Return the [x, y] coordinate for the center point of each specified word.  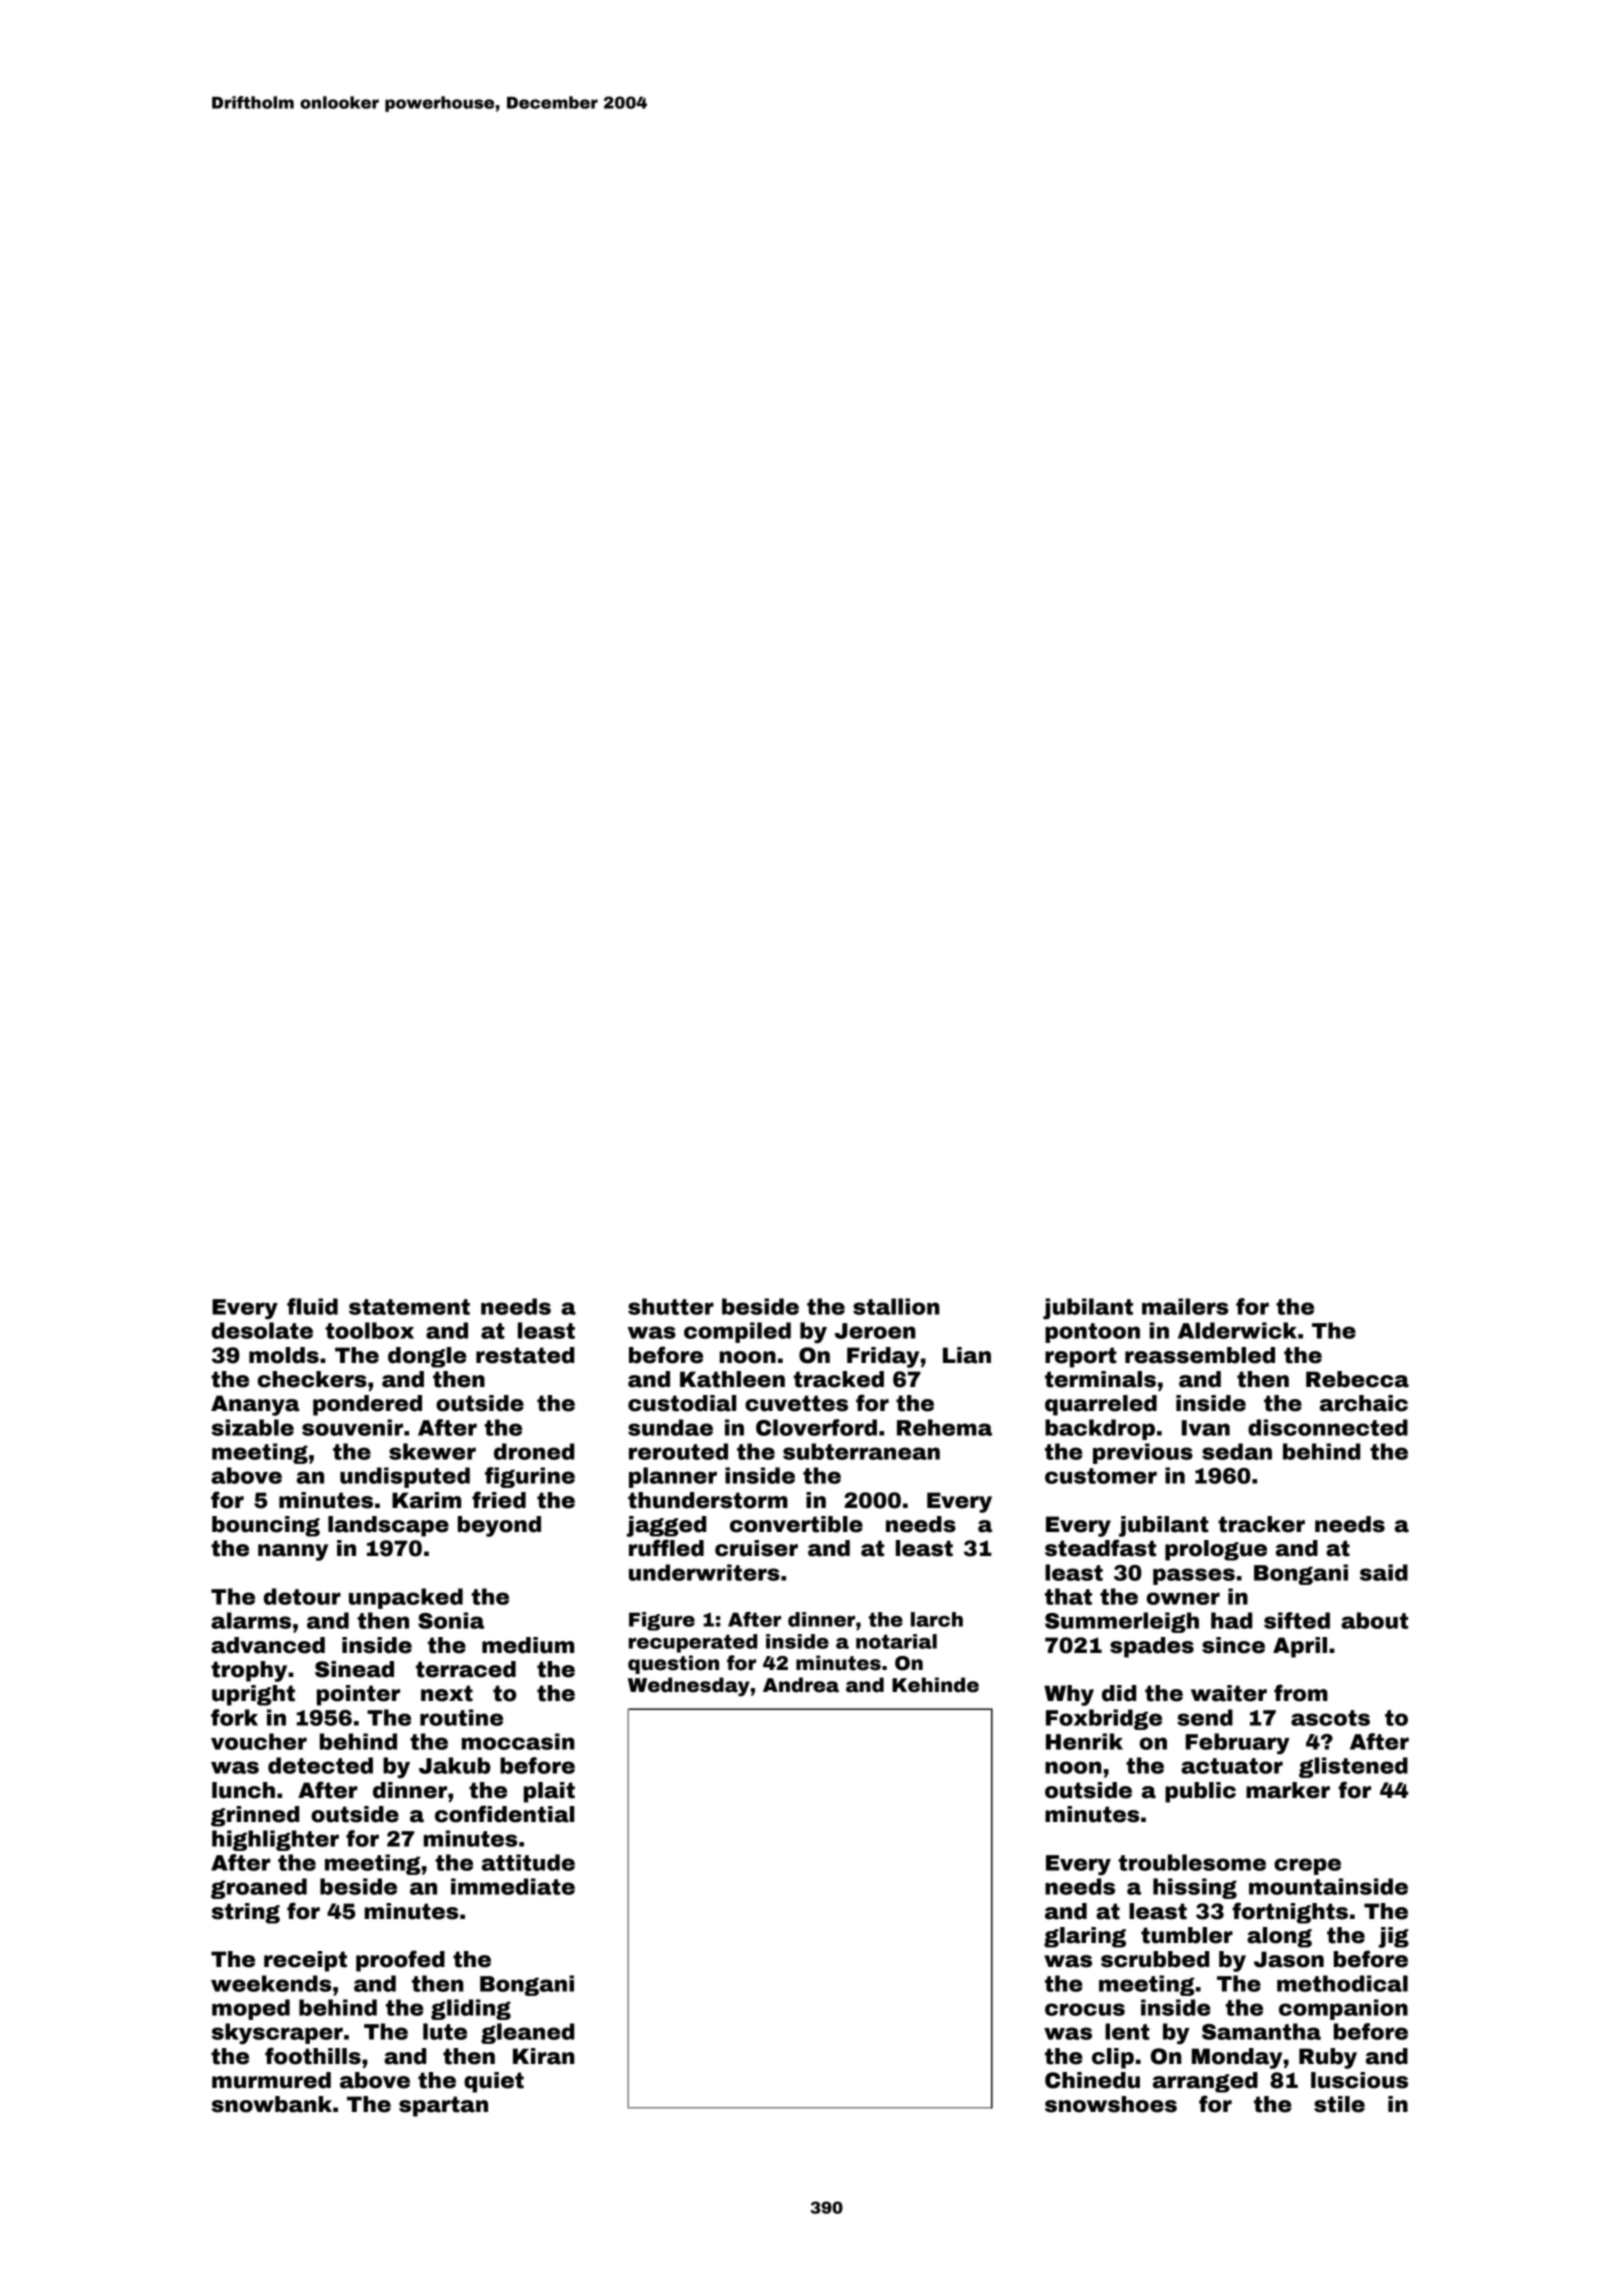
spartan [443, 2106]
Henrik [1084, 1741]
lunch [243, 1790]
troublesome [1192, 1862]
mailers [1185, 1306]
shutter [671, 1306]
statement [409, 1307]
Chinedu [1092, 2080]
